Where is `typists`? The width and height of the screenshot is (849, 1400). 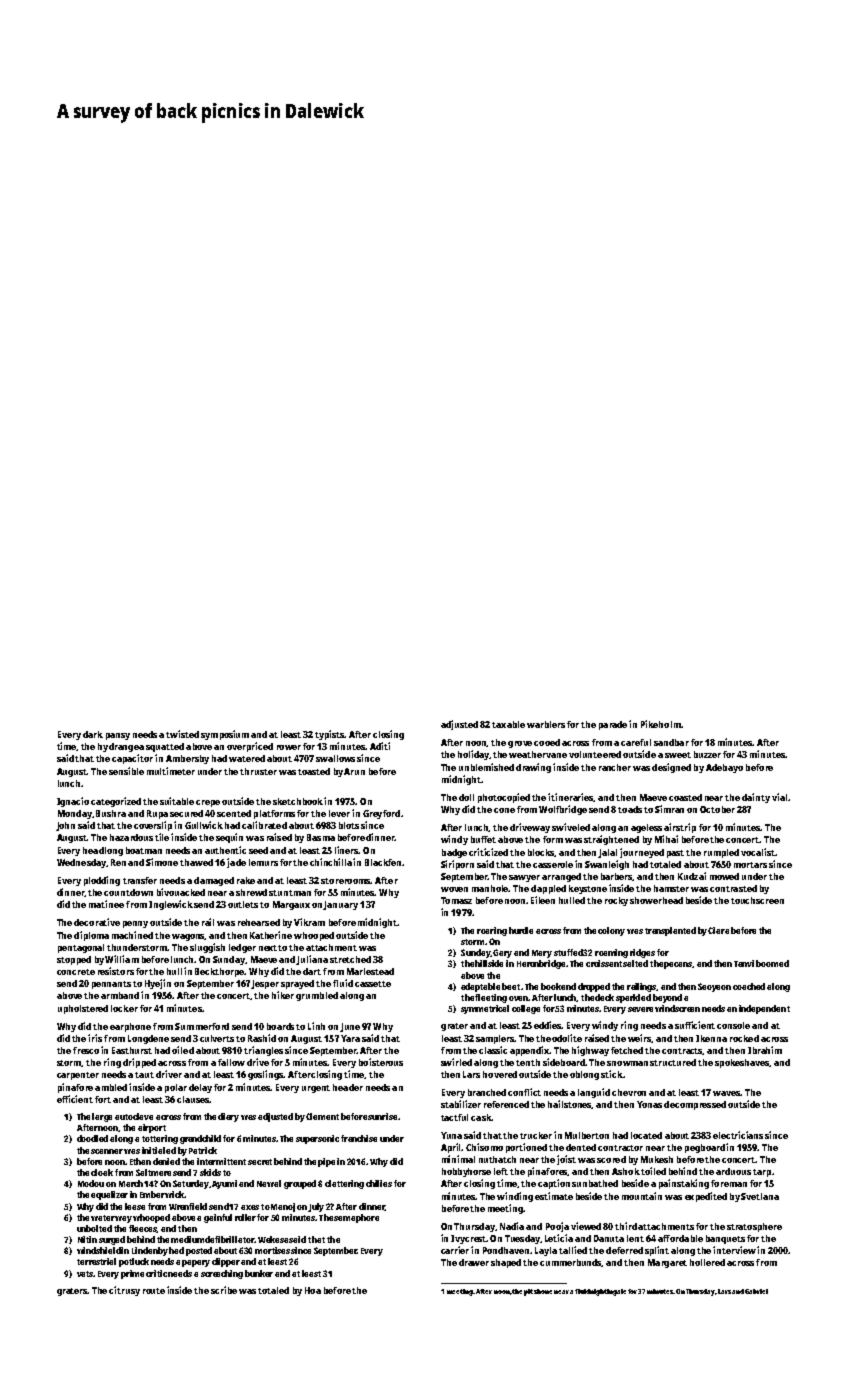
typists is located at coordinates (330, 735).
